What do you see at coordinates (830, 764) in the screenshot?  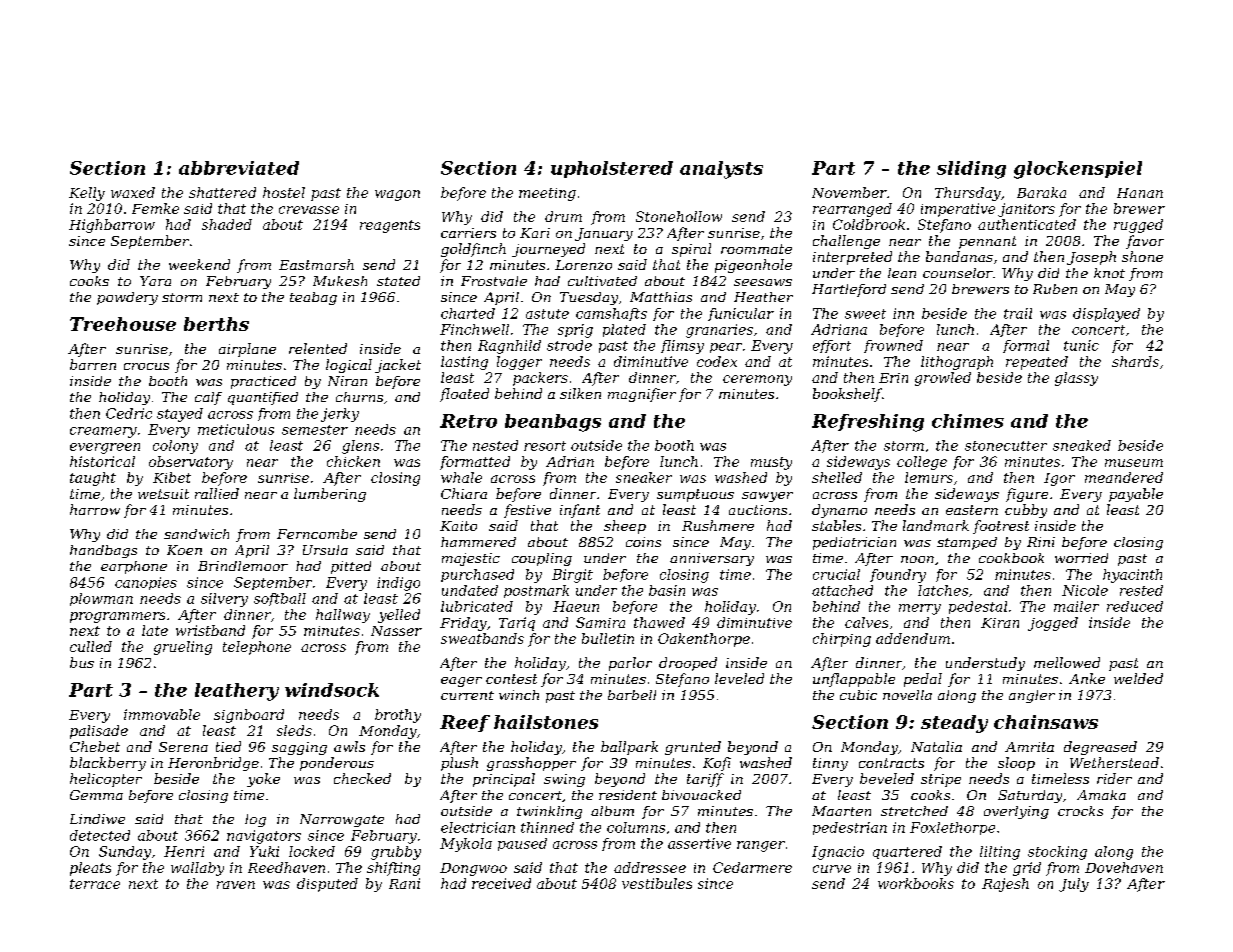 I see `tinny` at bounding box center [830, 764].
